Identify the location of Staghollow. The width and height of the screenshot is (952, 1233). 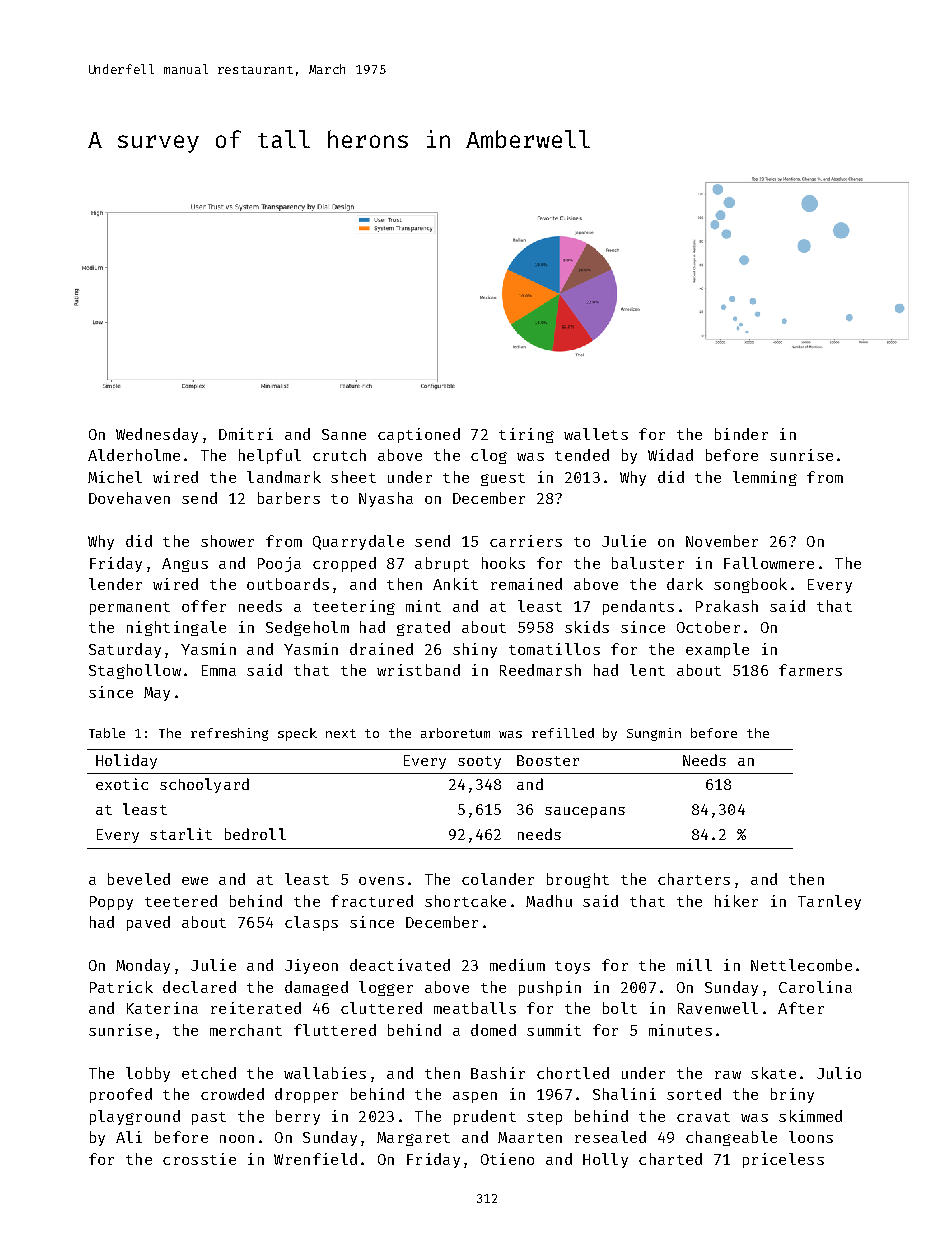
(135, 671).
